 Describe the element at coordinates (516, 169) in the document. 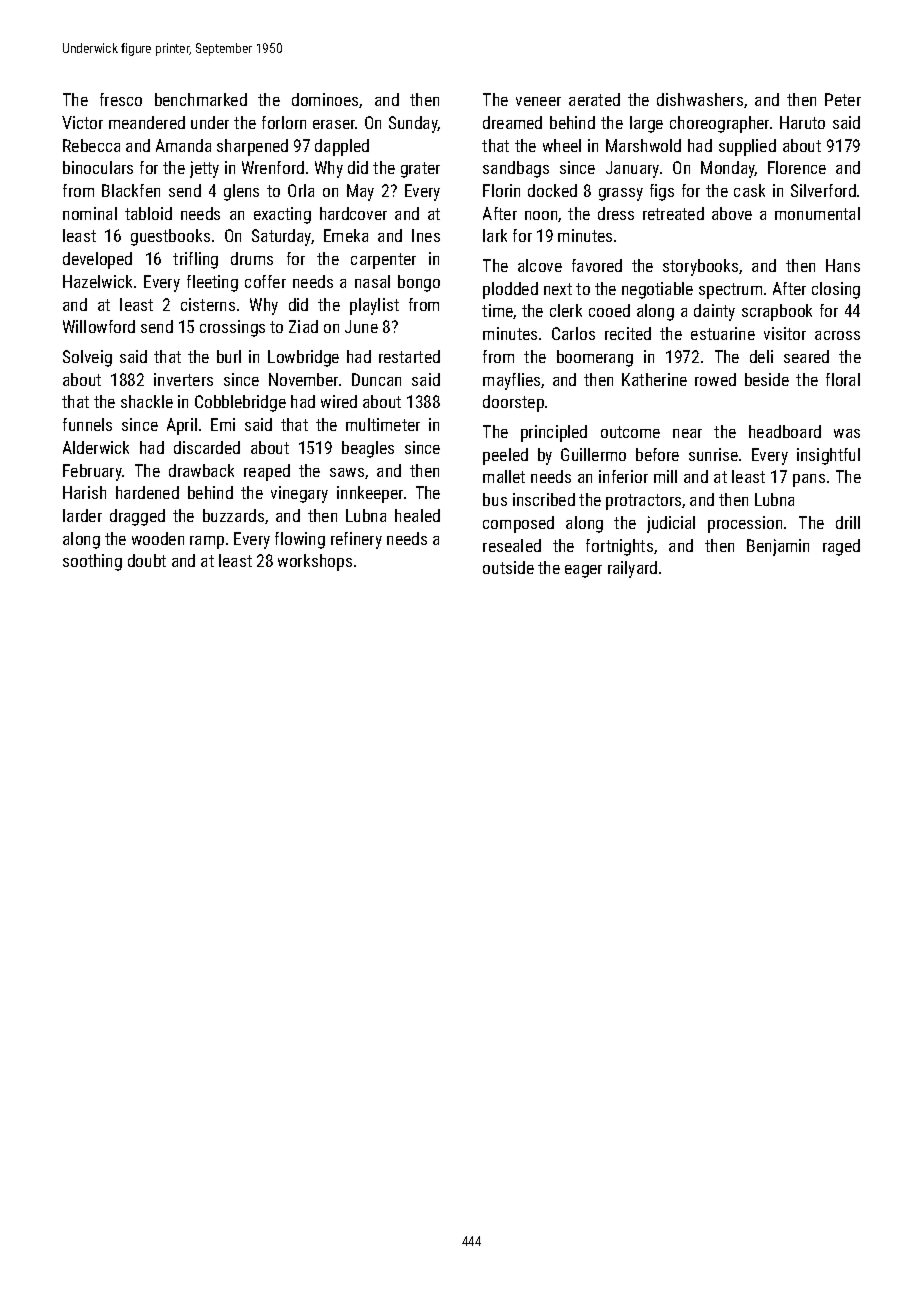

I see `sandbags` at that location.
